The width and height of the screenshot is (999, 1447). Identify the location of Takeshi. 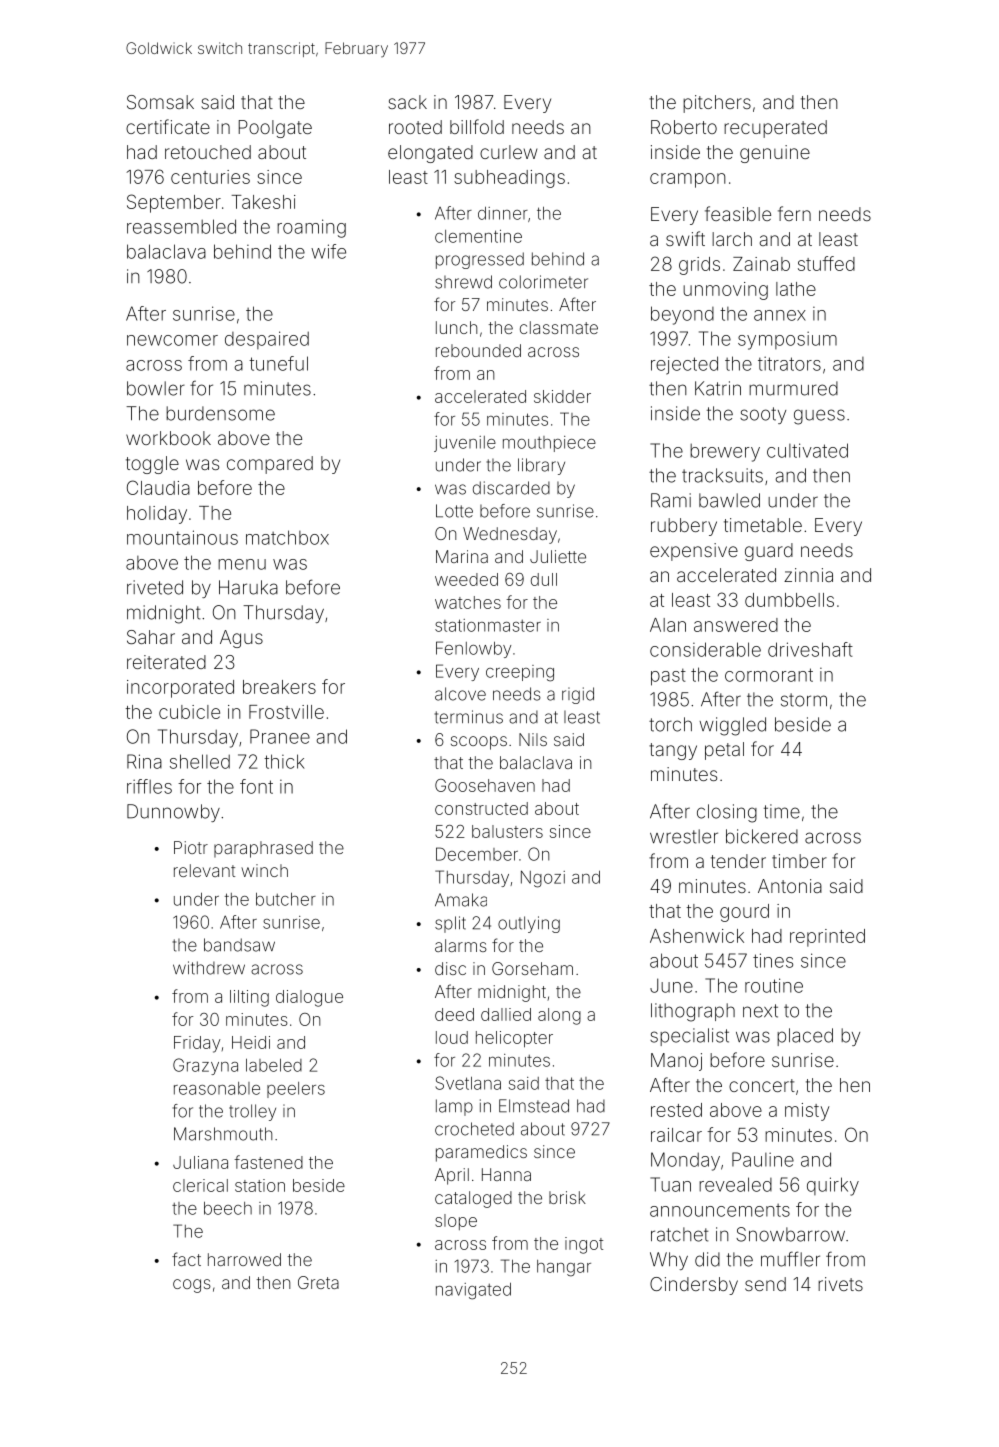
(263, 202).
